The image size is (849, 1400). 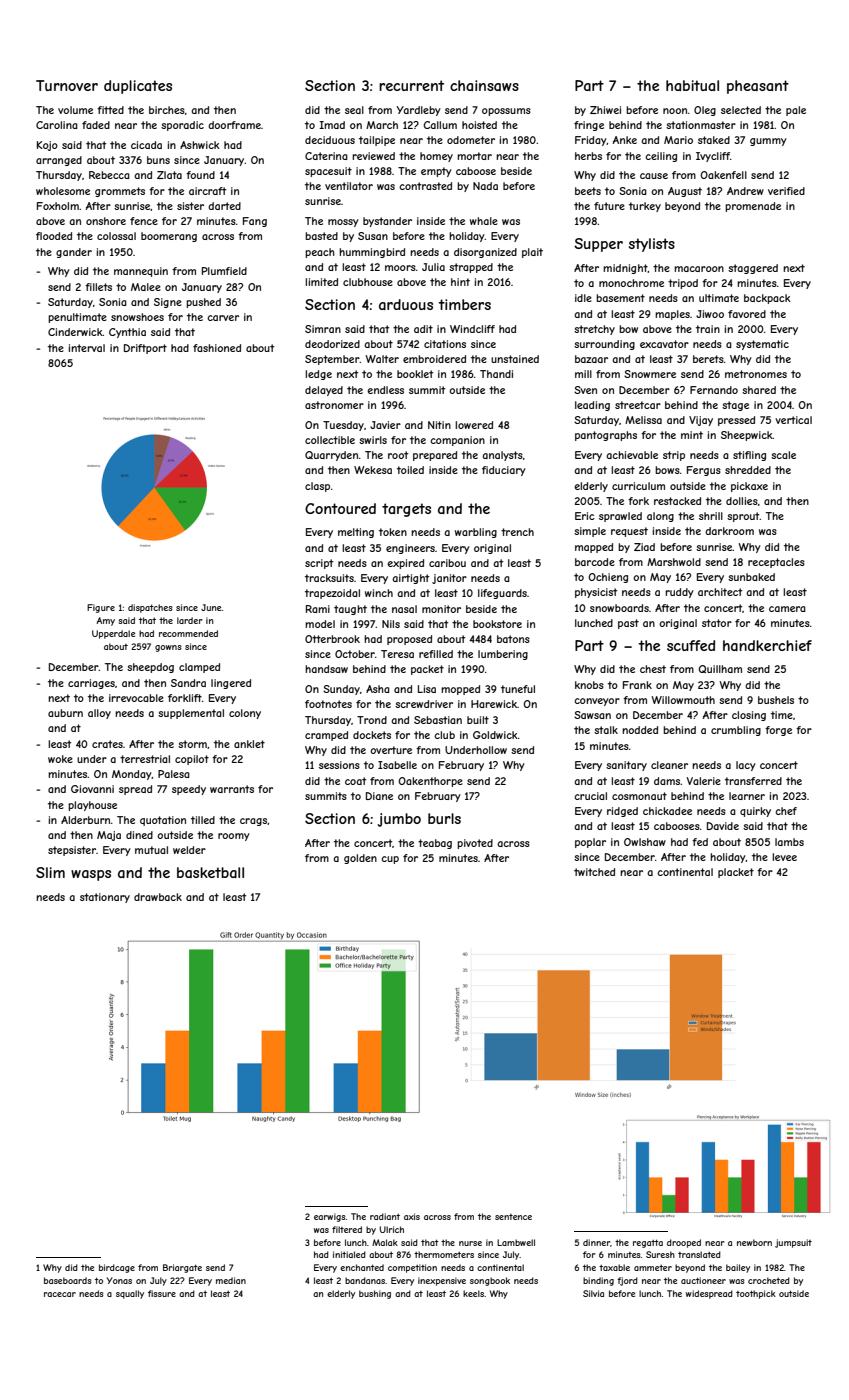 What do you see at coordinates (375, 1294) in the screenshot?
I see `bushing` at bounding box center [375, 1294].
